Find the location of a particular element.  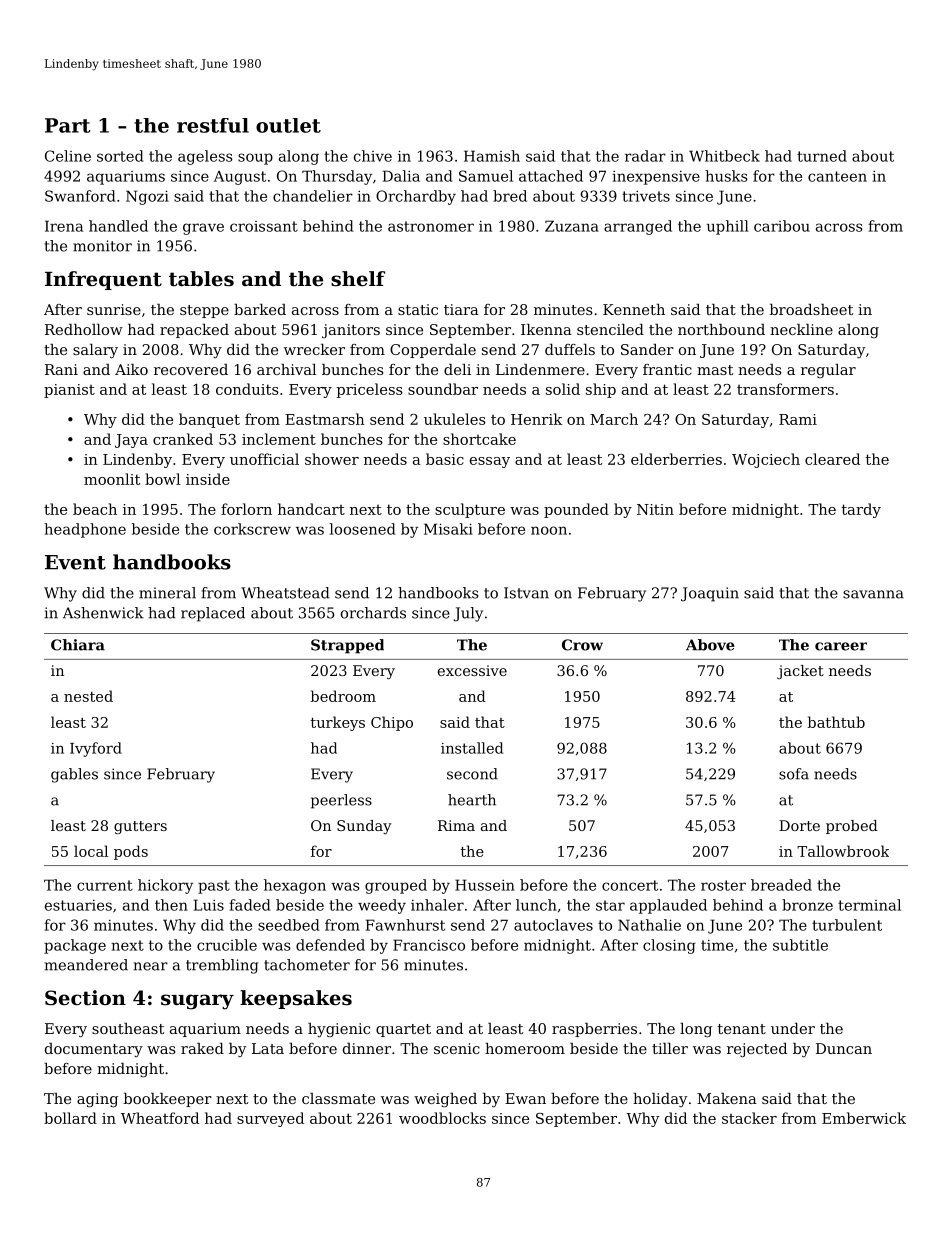

Event is located at coordinates (75, 562).
